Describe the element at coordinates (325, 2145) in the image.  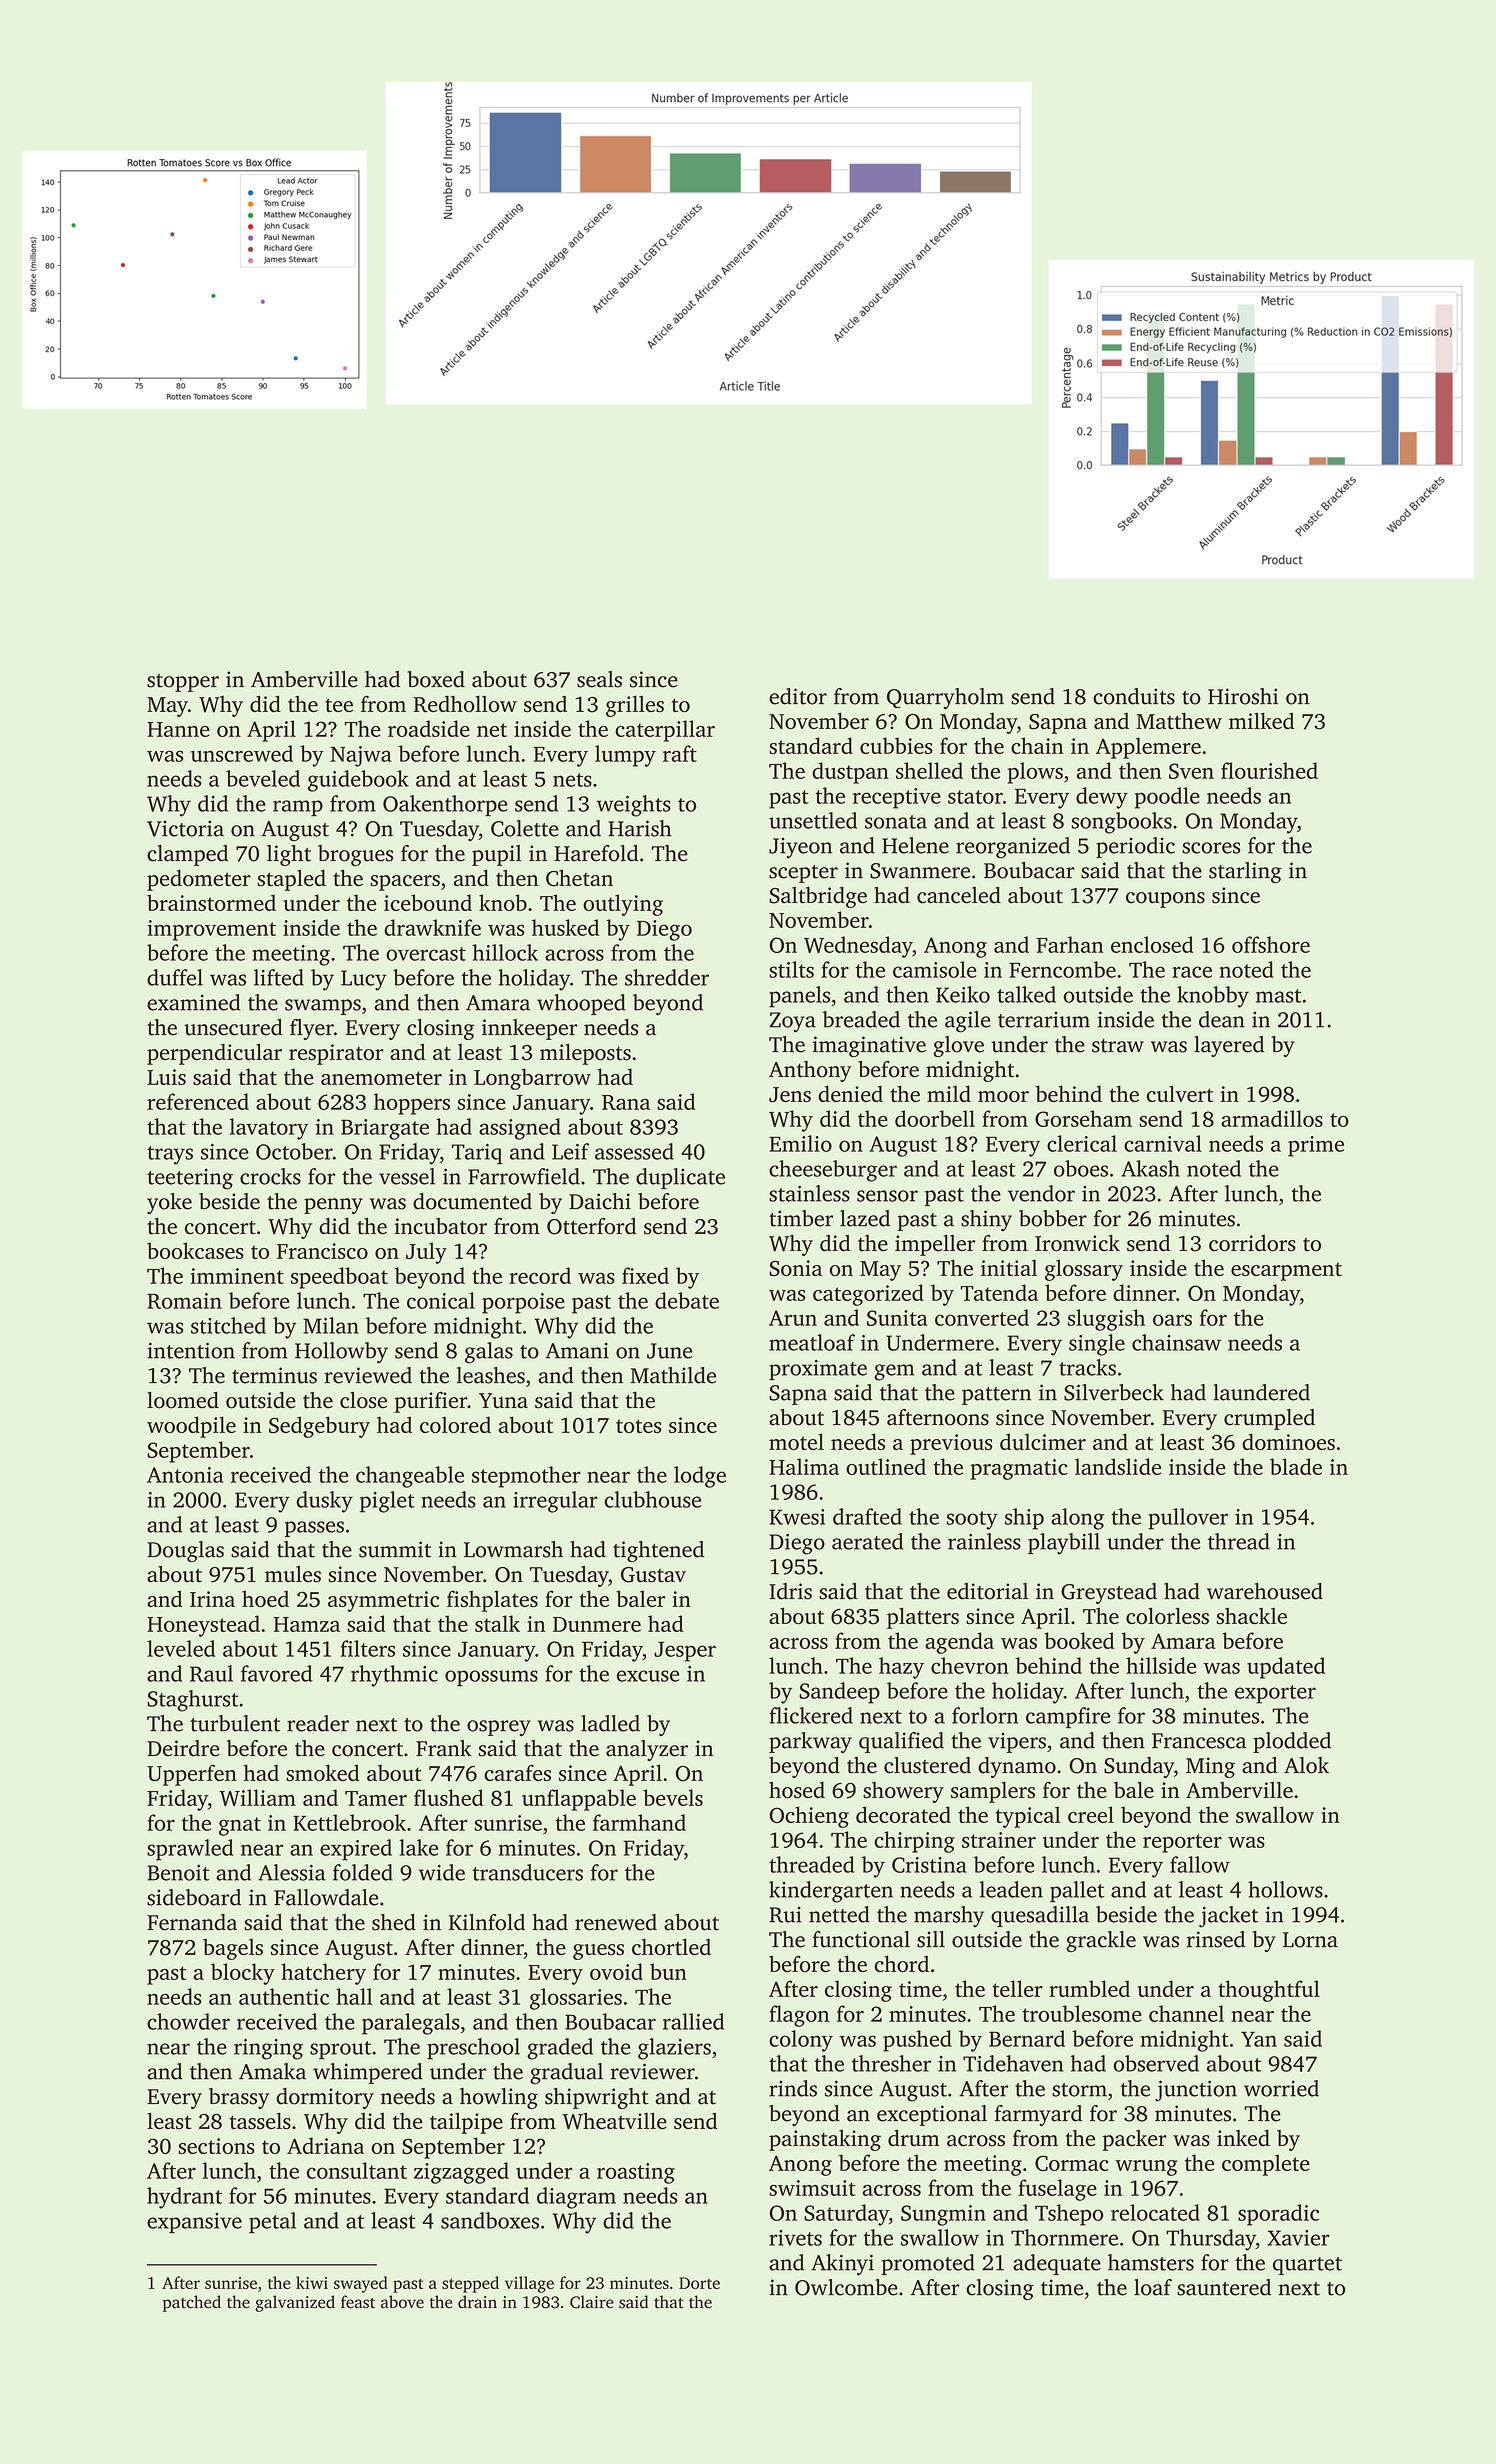
I see `Adriana` at that location.
